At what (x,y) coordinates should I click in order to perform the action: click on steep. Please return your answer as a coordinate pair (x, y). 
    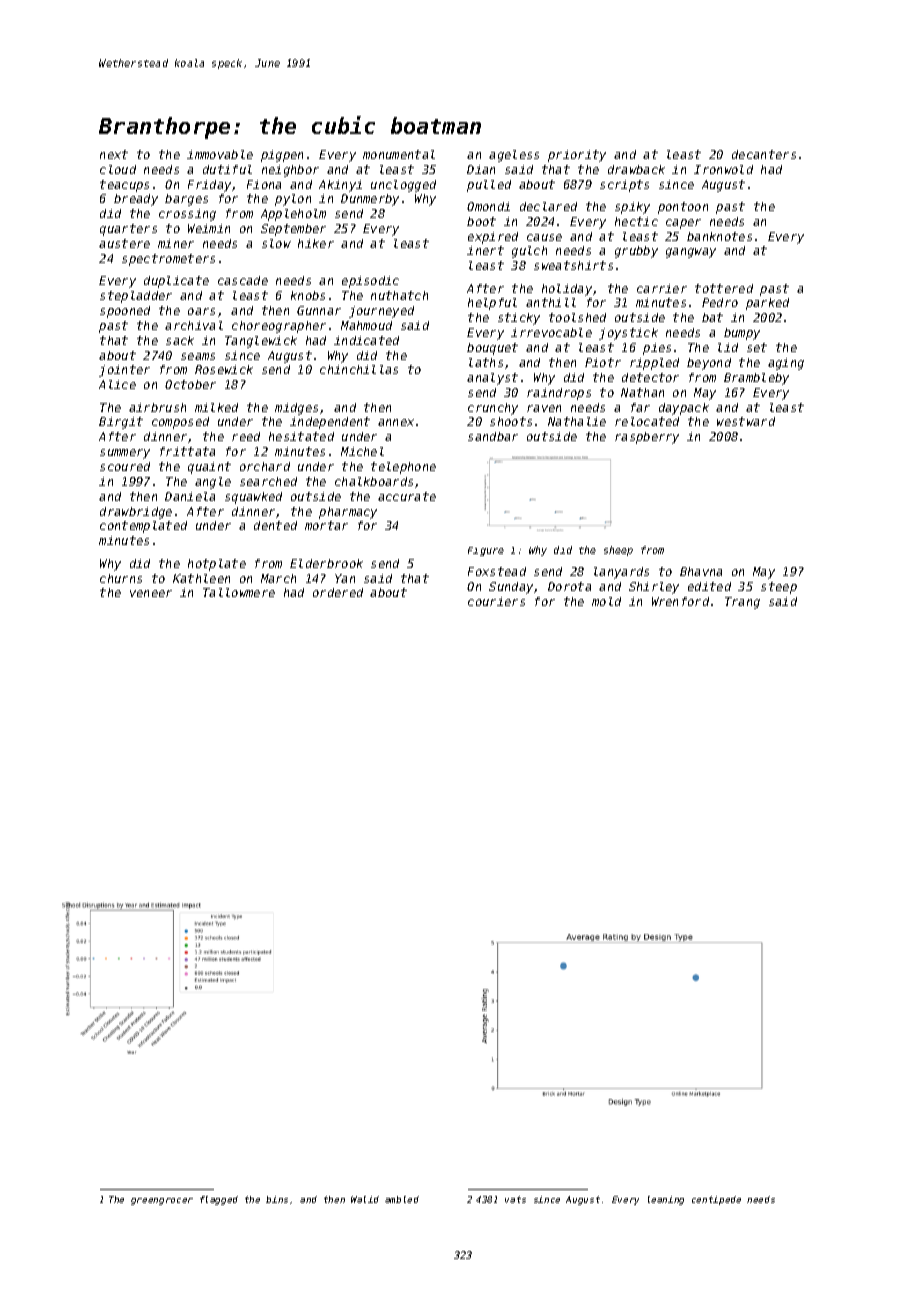
    Looking at the image, I should click on (779, 588).
